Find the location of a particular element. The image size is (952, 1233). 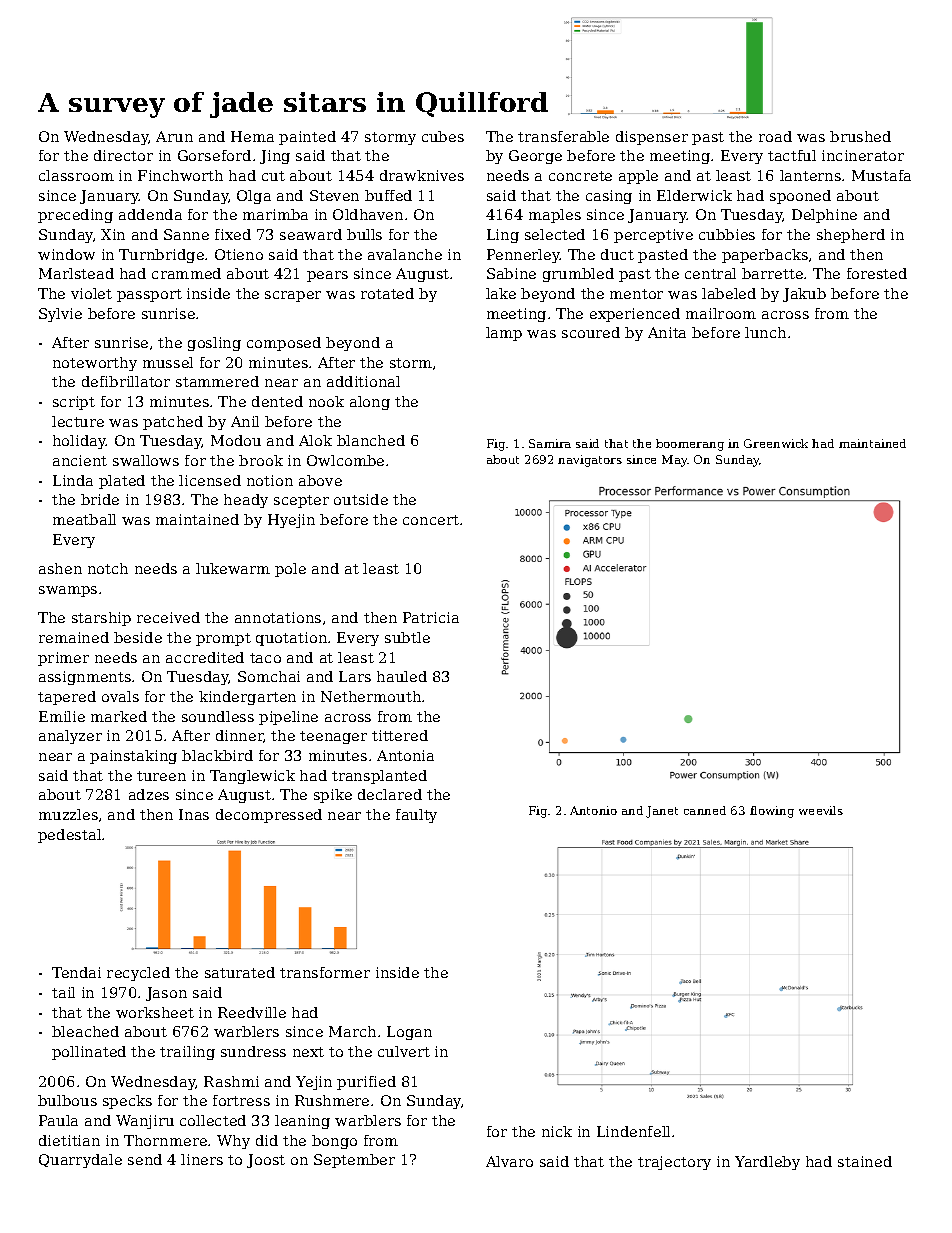

Antonio is located at coordinates (593, 810).
